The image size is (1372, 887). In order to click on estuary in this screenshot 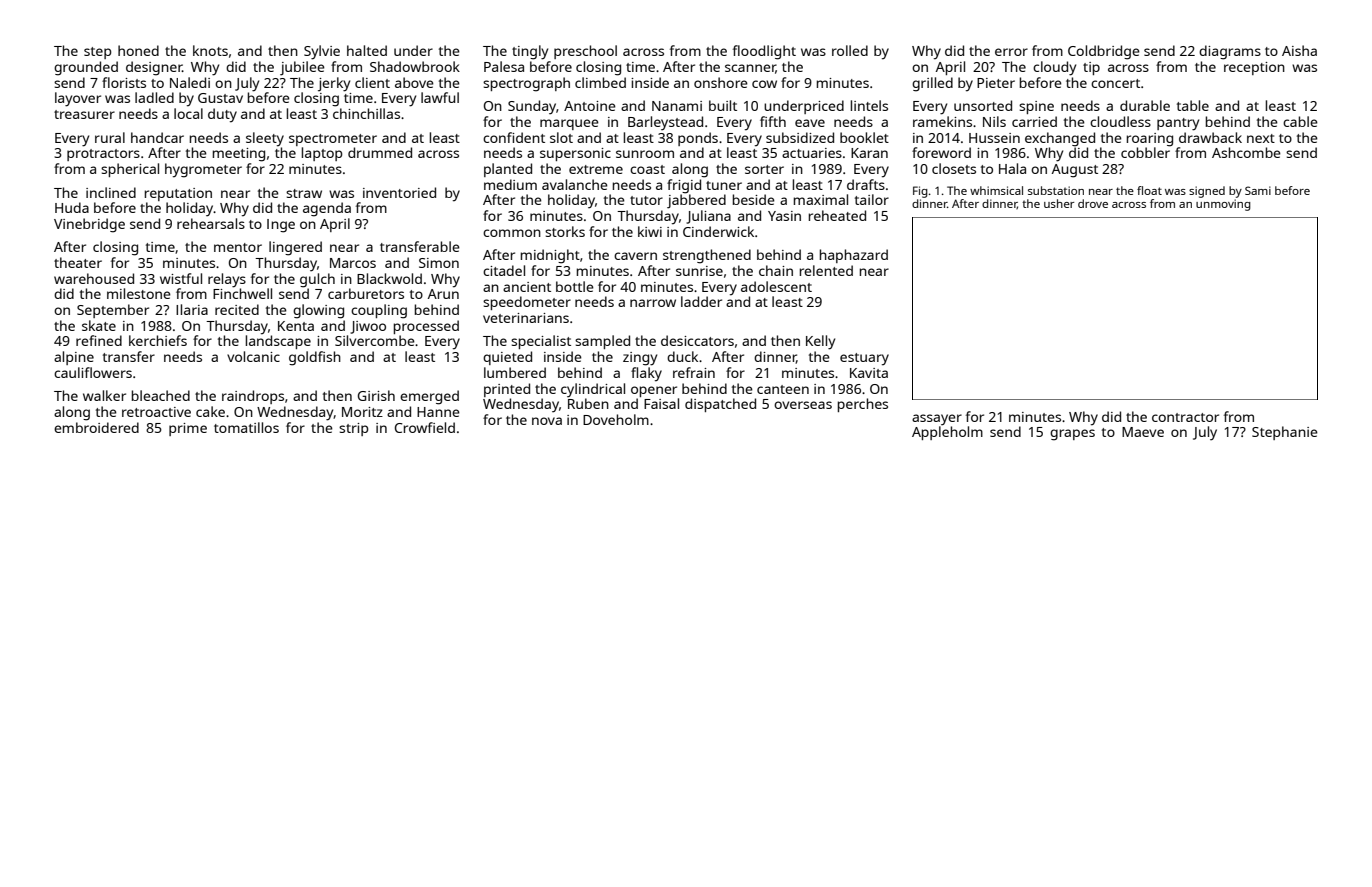, I will do `click(864, 359)`.
